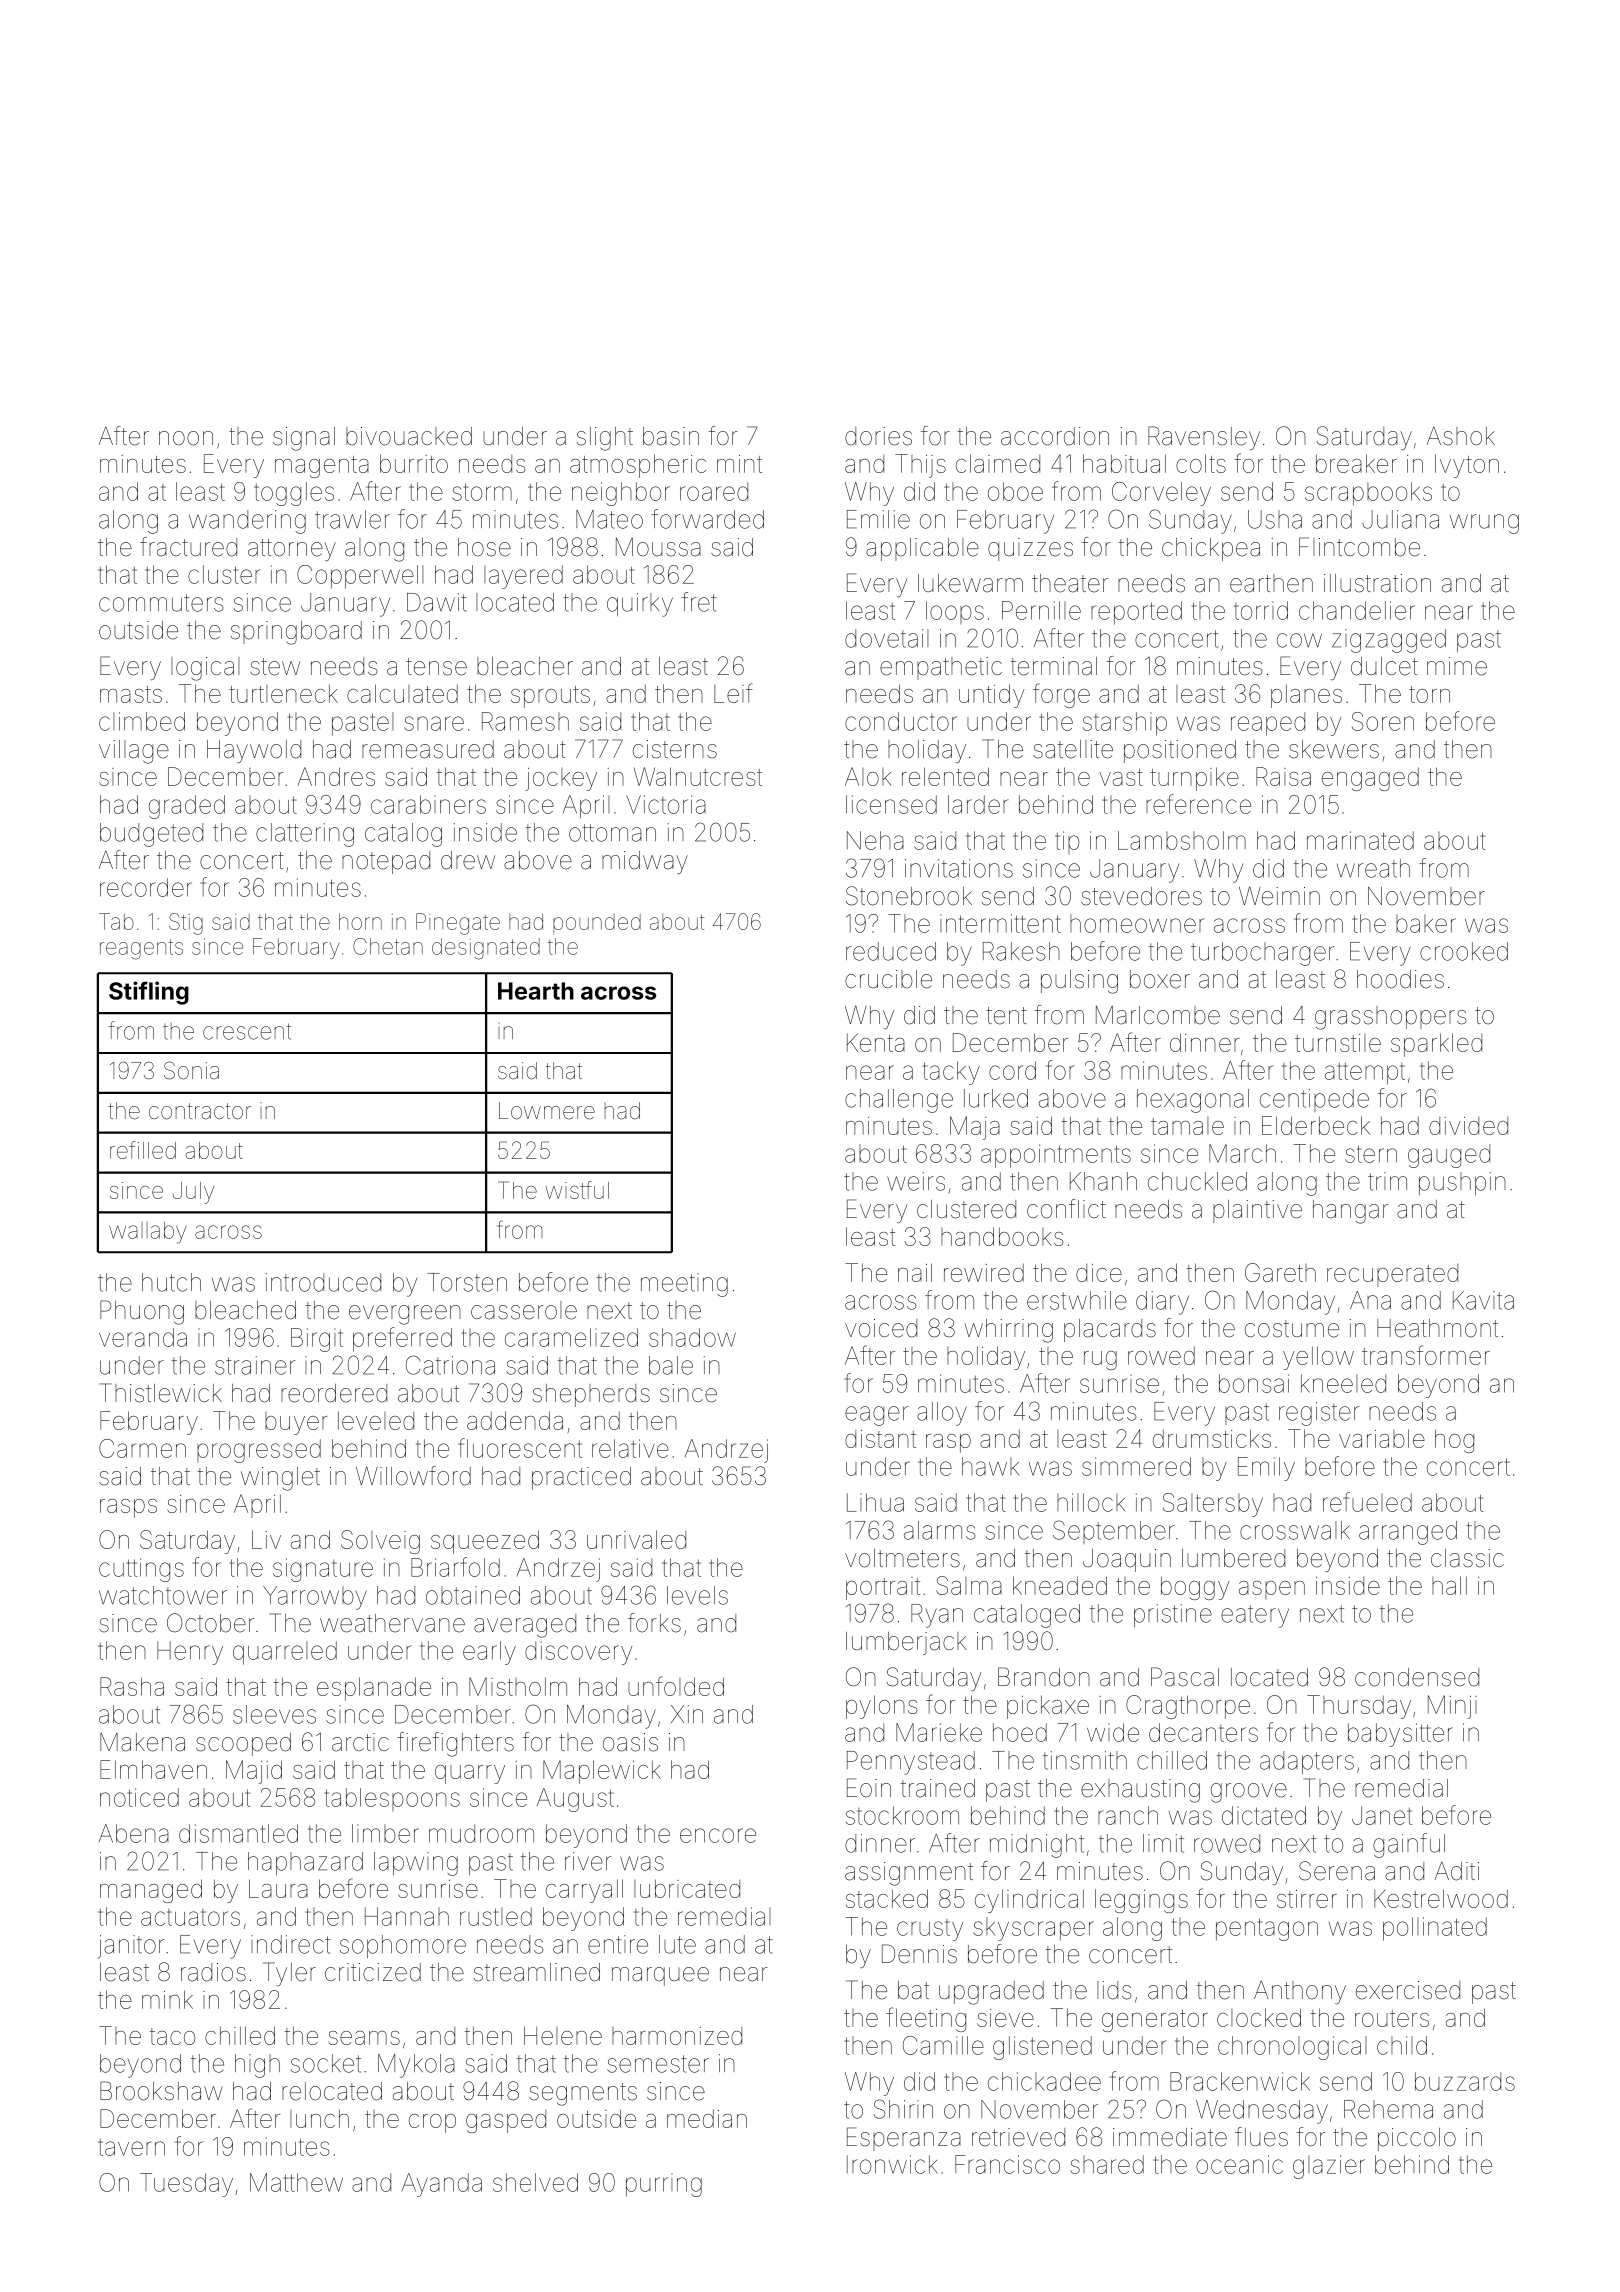  What do you see at coordinates (151, 835) in the image?
I see `budgeted` at bounding box center [151, 835].
